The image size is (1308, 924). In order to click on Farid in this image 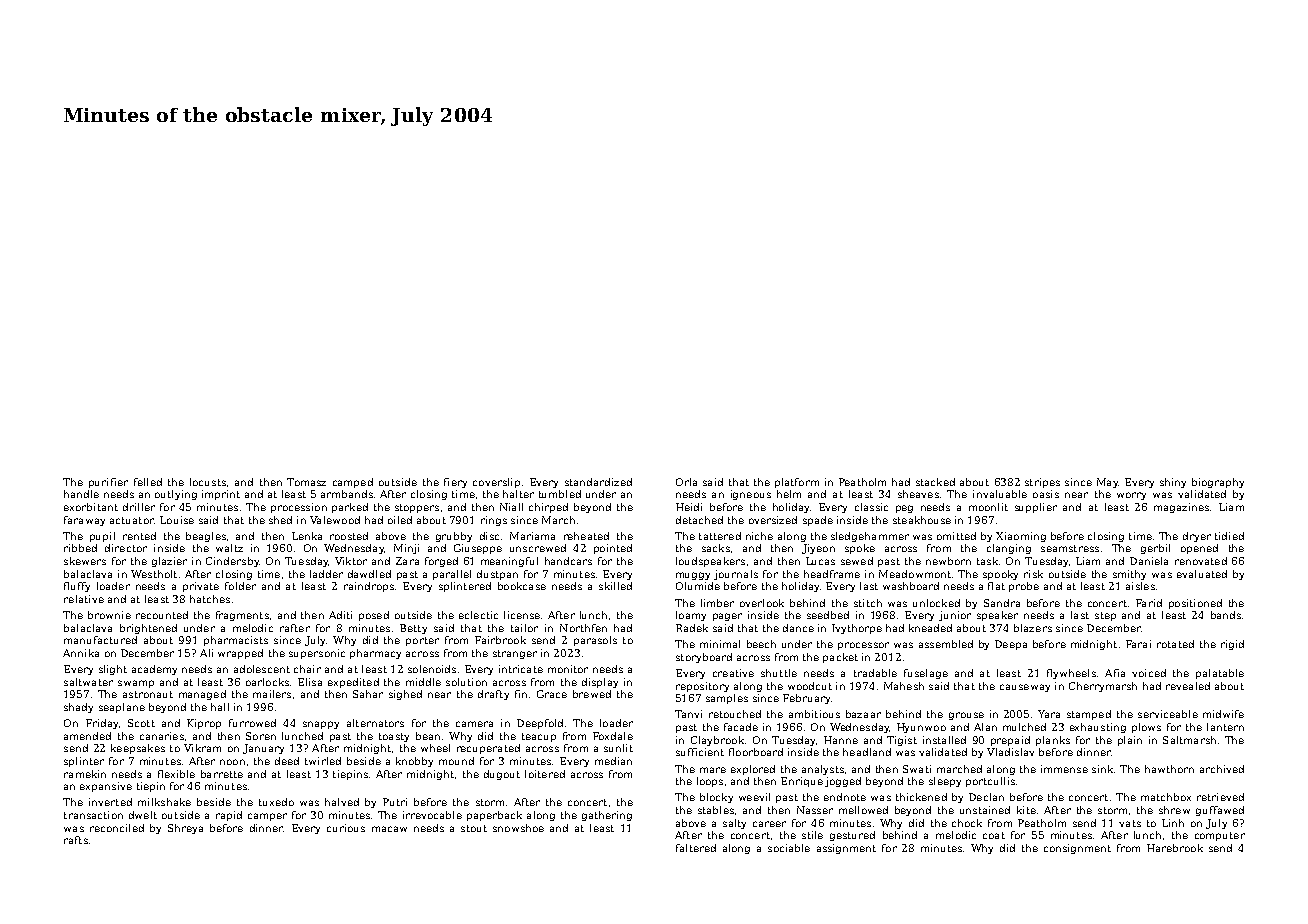, I will do `click(1149, 603)`.
